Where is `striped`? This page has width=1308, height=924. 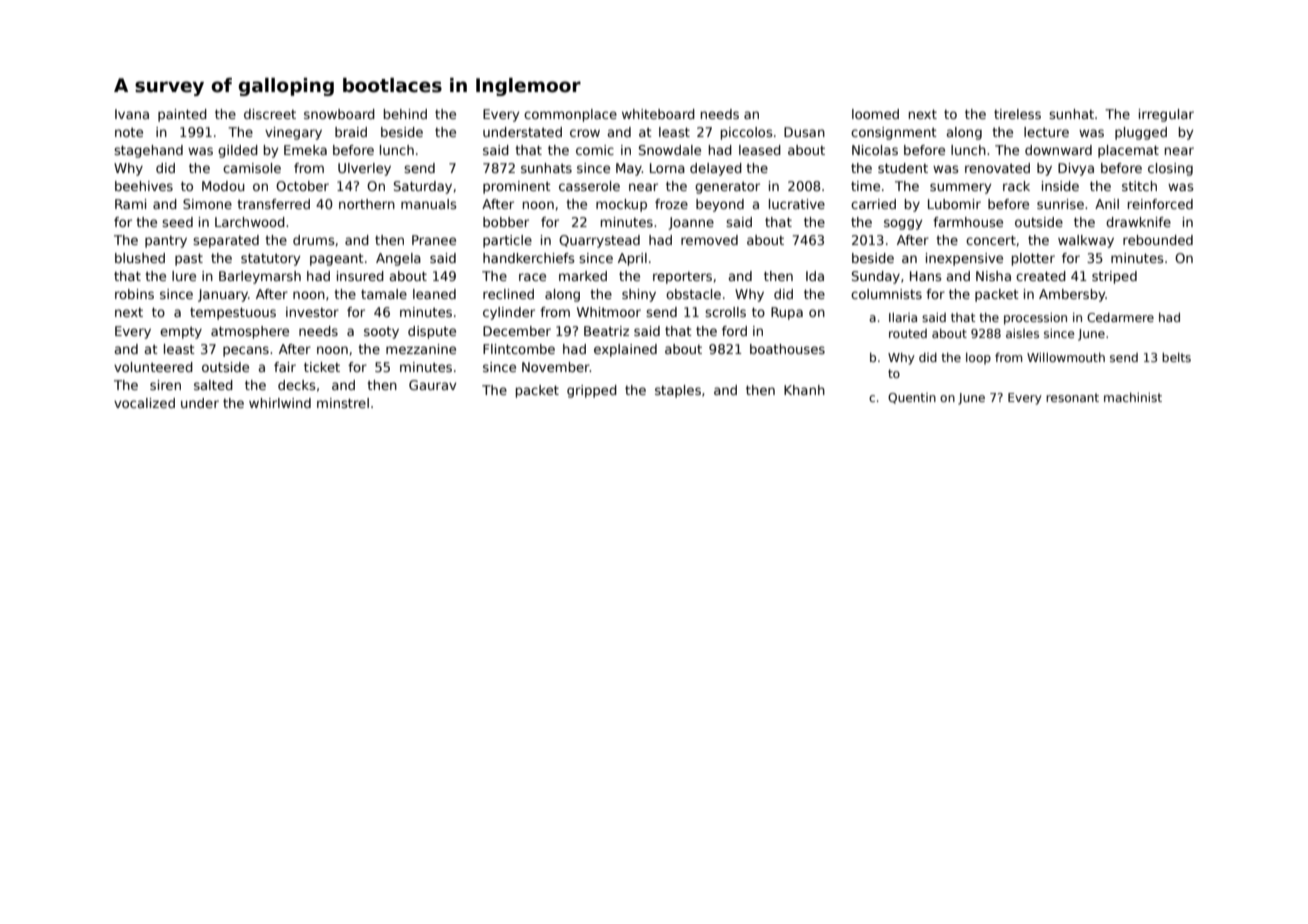
striped is located at coordinates (1114, 277).
